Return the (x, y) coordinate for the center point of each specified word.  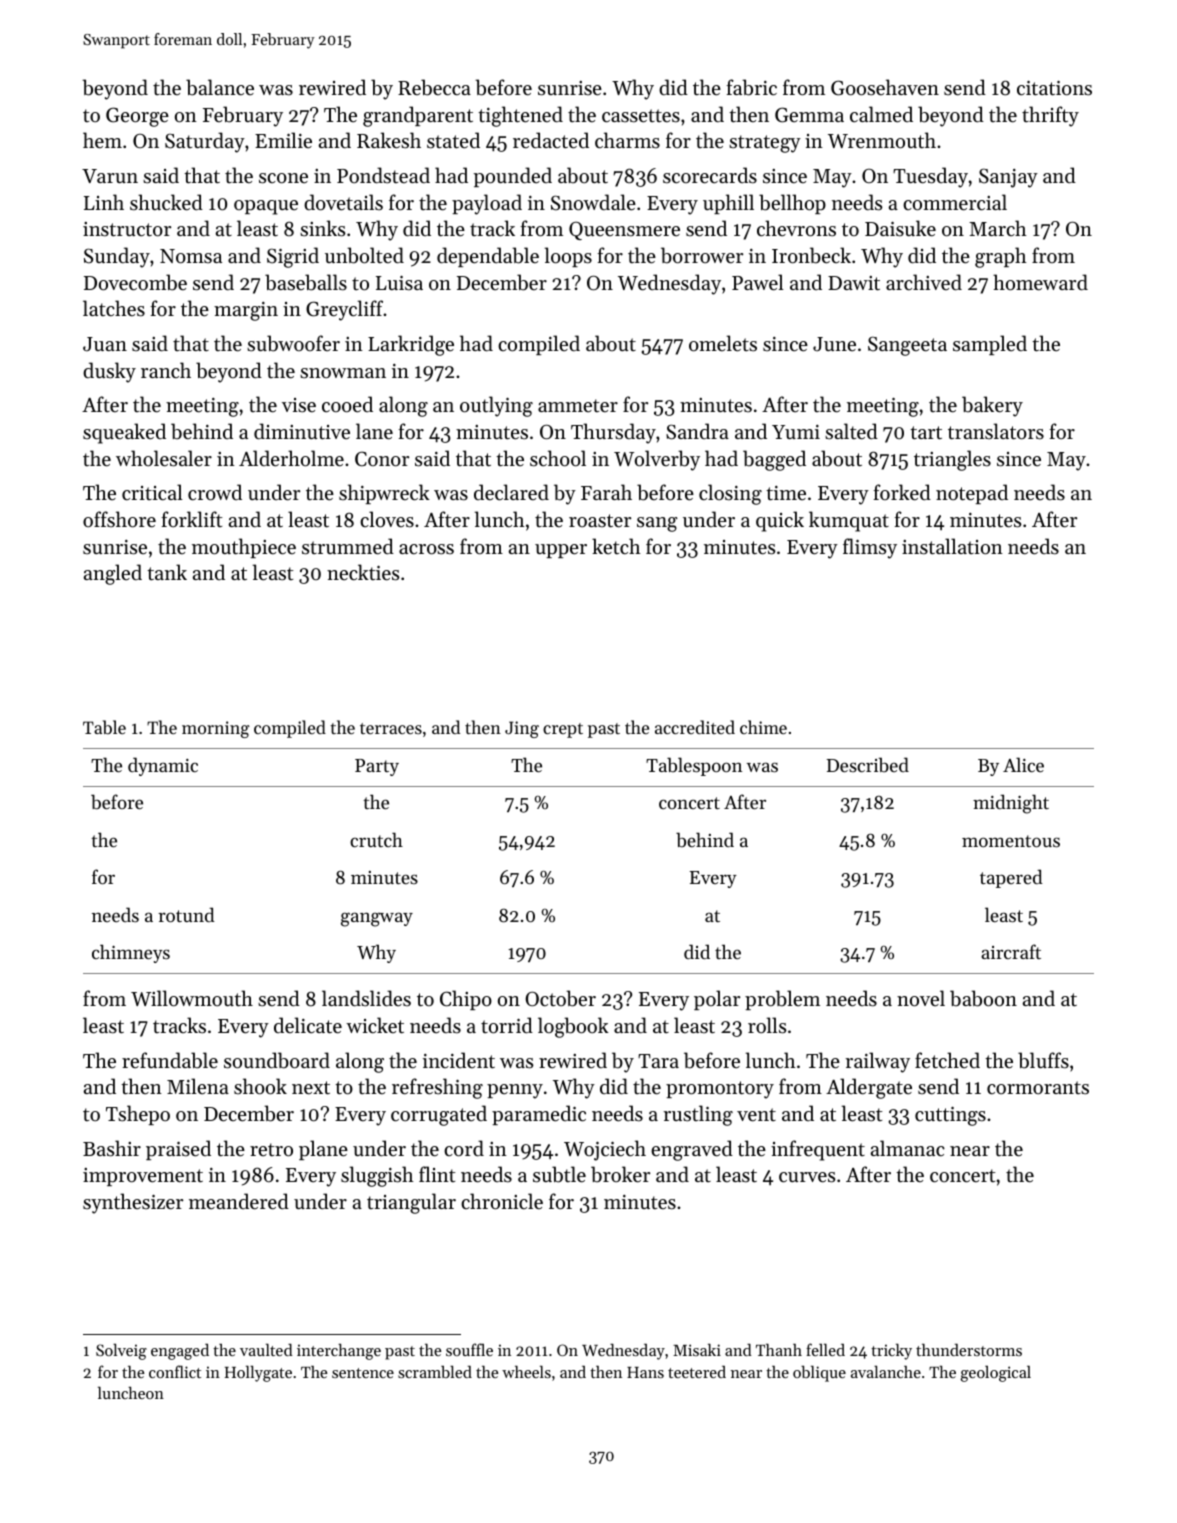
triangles (952, 460)
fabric (751, 87)
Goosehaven (885, 87)
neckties (363, 572)
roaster (600, 521)
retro (271, 1150)
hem (102, 140)
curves (807, 1177)
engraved (692, 1150)
